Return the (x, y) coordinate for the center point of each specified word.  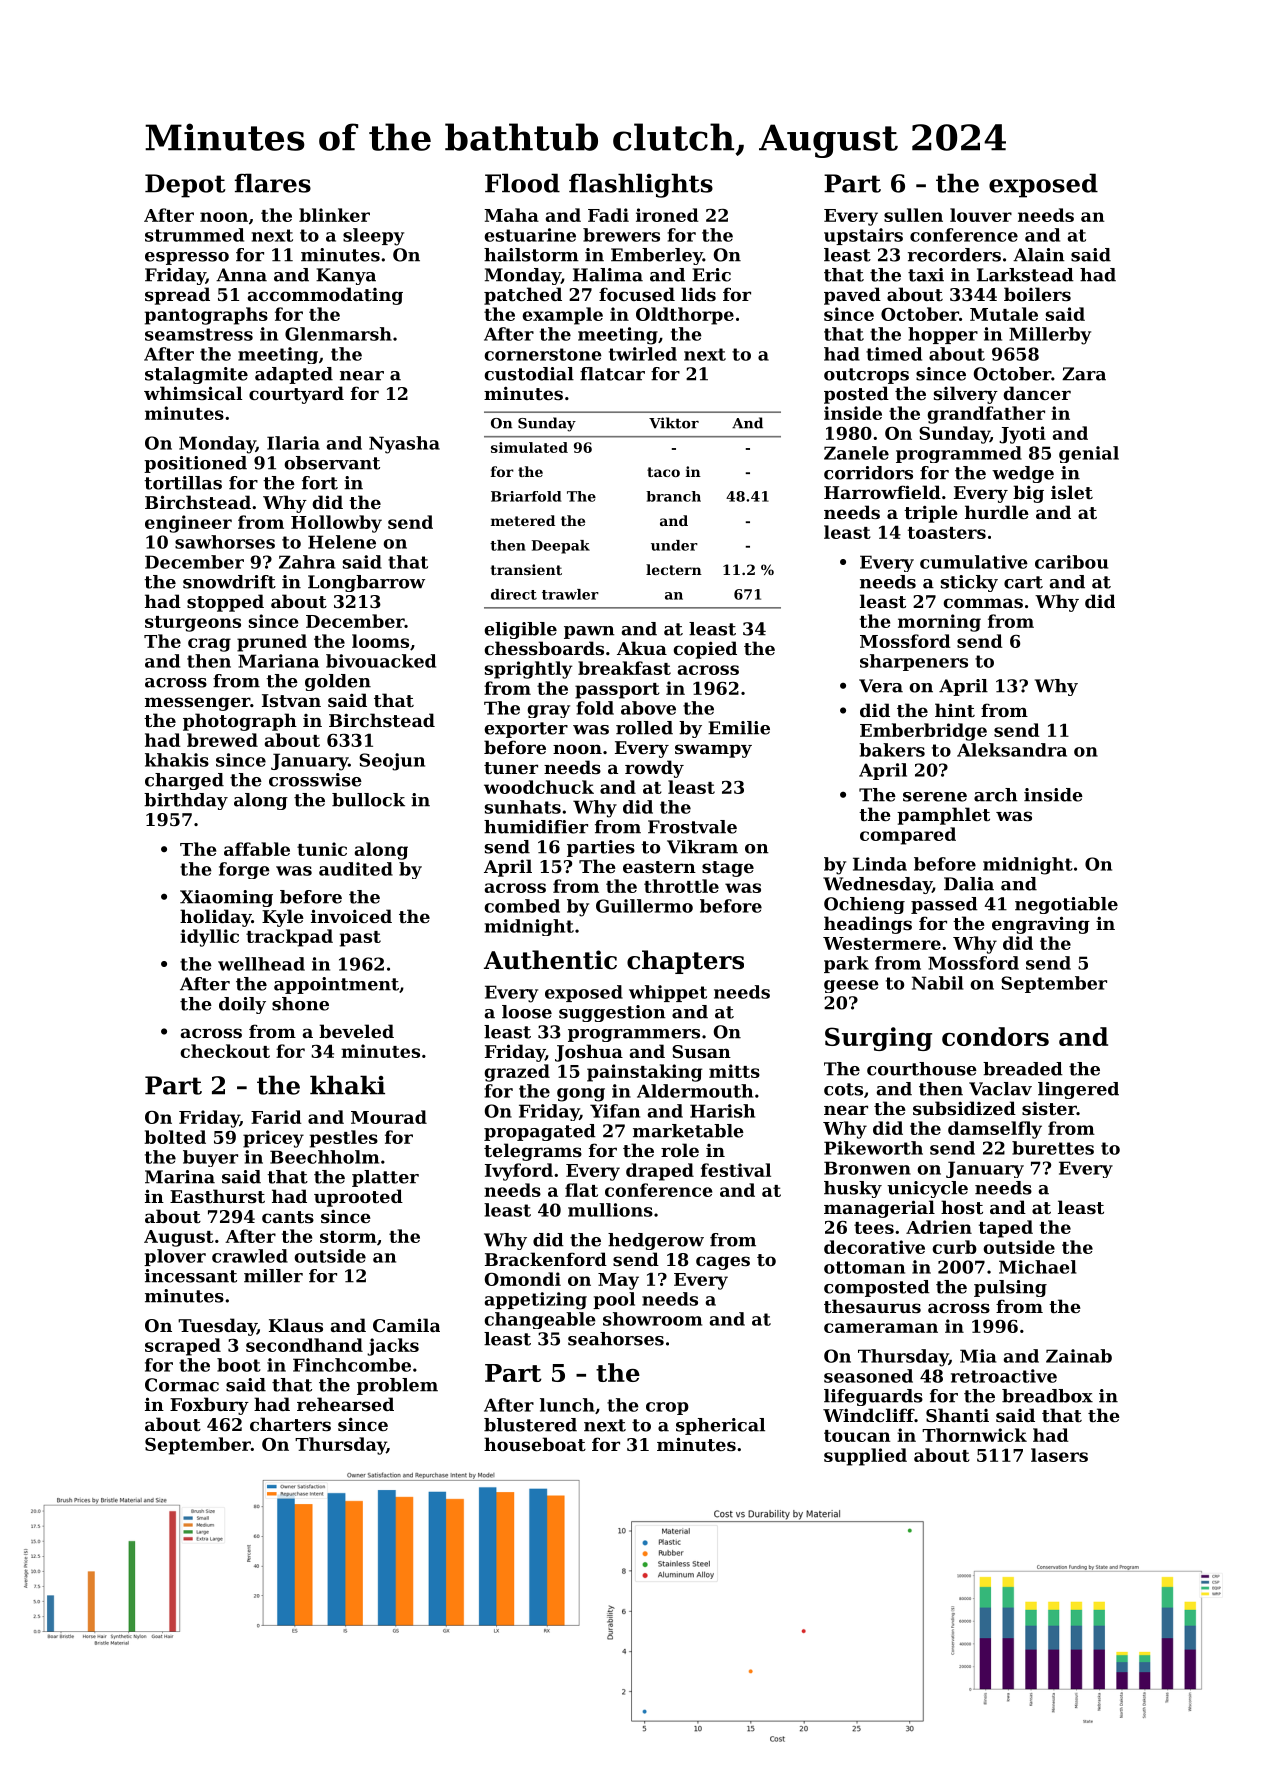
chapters (685, 962)
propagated (540, 1132)
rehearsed (345, 1404)
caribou (1071, 562)
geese (851, 986)
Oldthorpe (685, 316)
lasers (1059, 1455)
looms (380, 641)
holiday (216, 918)
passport (617, 691)
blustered (530, 1425)
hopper (943, 335)
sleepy (373, 237)
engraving (1041, 925)
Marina (180, 1177)
